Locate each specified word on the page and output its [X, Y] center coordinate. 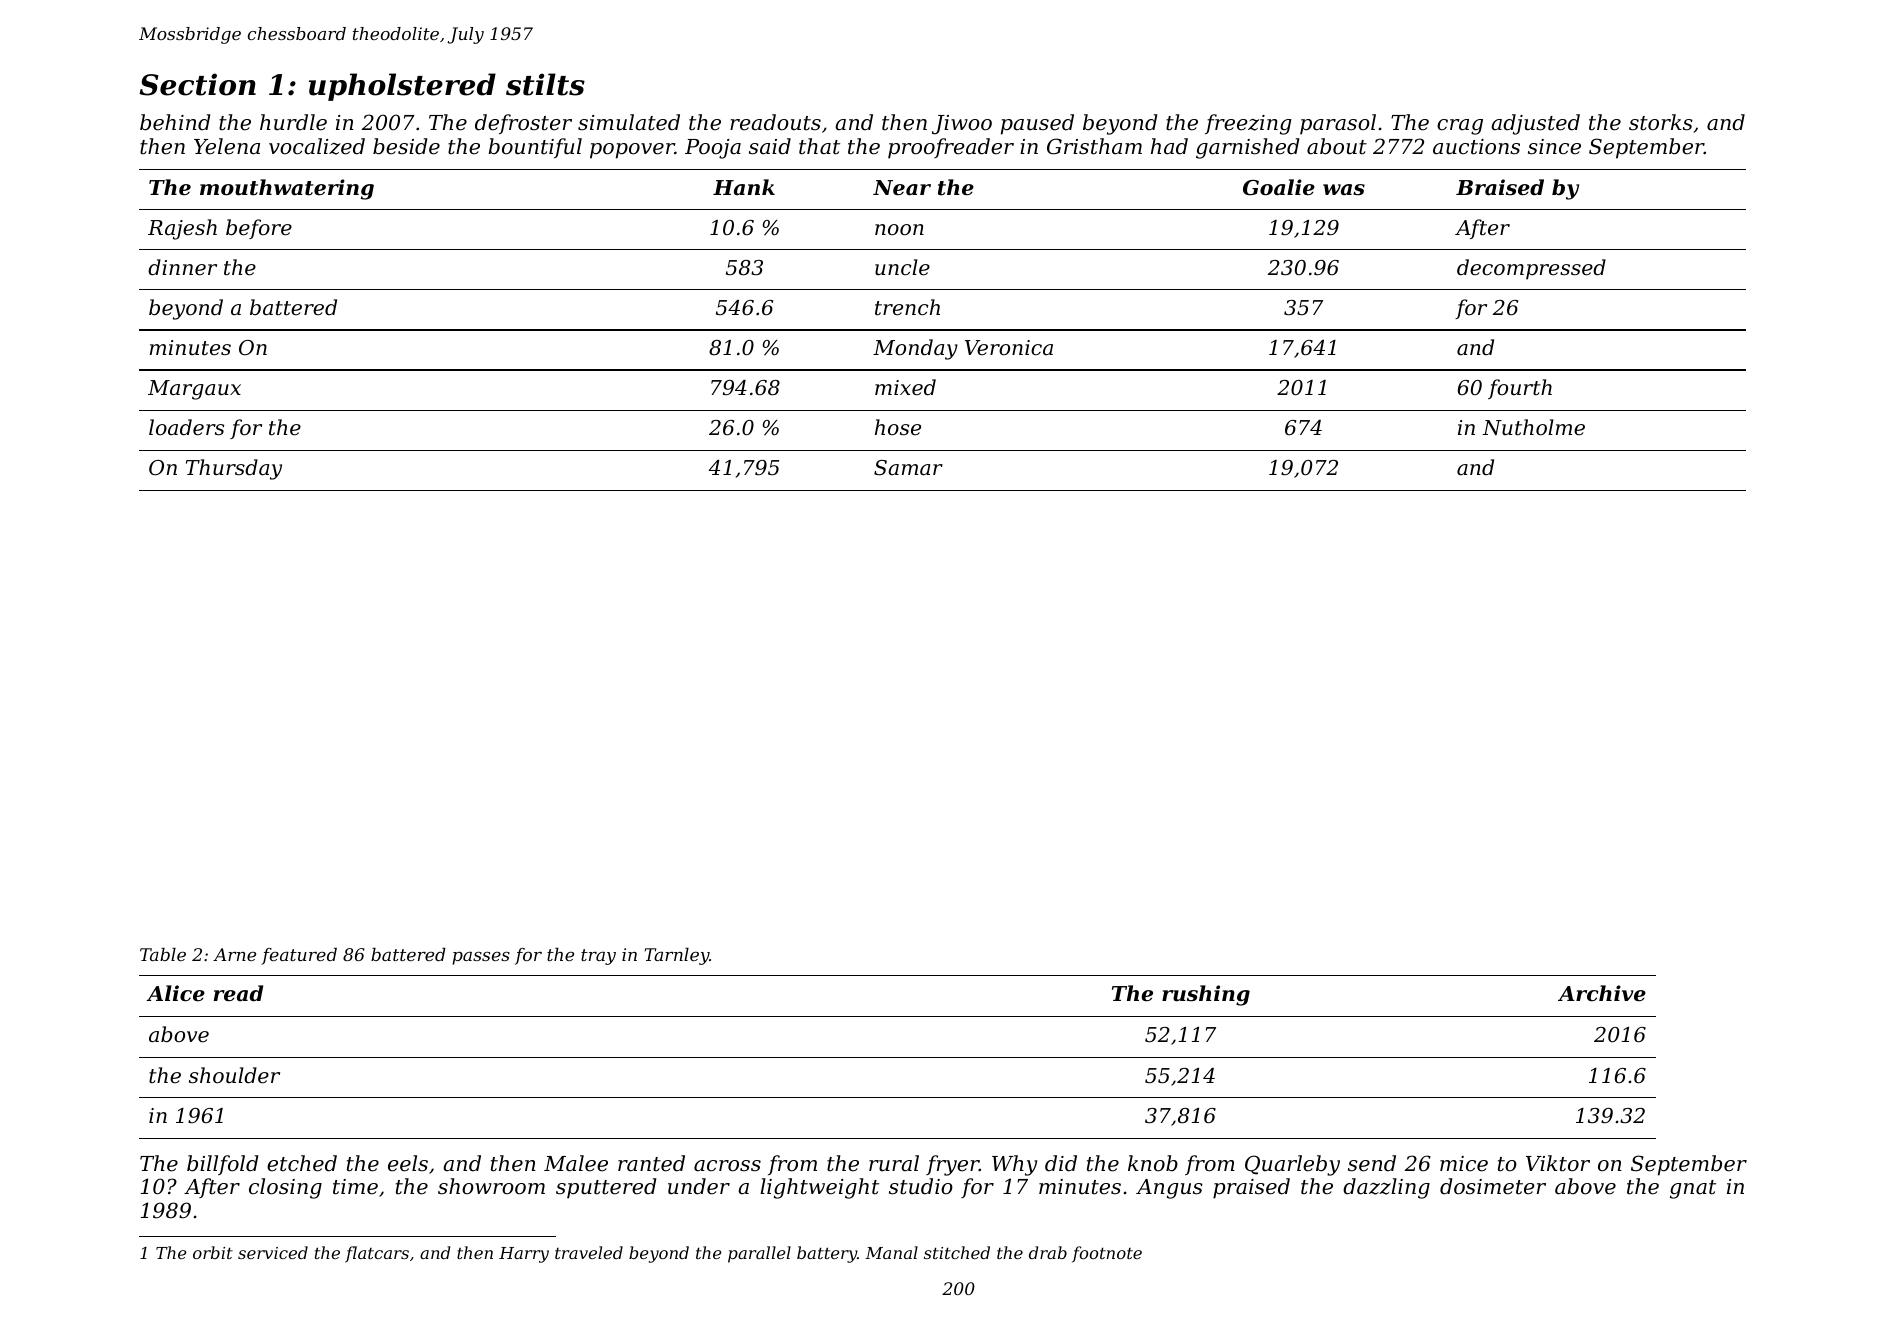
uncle [902, 267]
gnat [1693, 1189]
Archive [1602, 993]
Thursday [234, 469]
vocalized [317, 146]
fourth [1520, 389]
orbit [213, 1252]
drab [1048, 1252]
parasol [1338, 124]
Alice [175, 993]
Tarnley [676, 956]
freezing [1248, 124]
